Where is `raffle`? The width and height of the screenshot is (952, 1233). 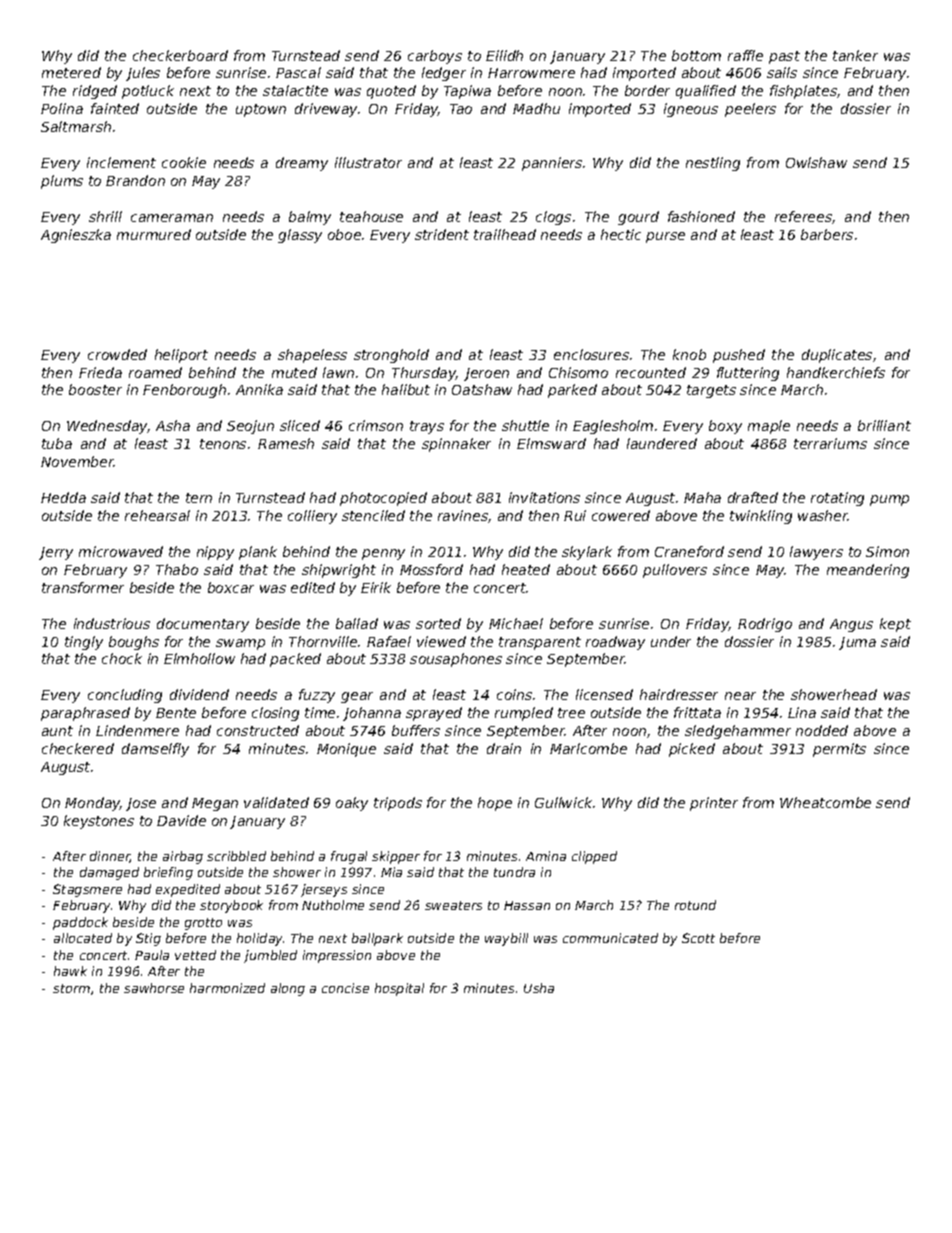 raffle is located at coordinates (745, 55).
